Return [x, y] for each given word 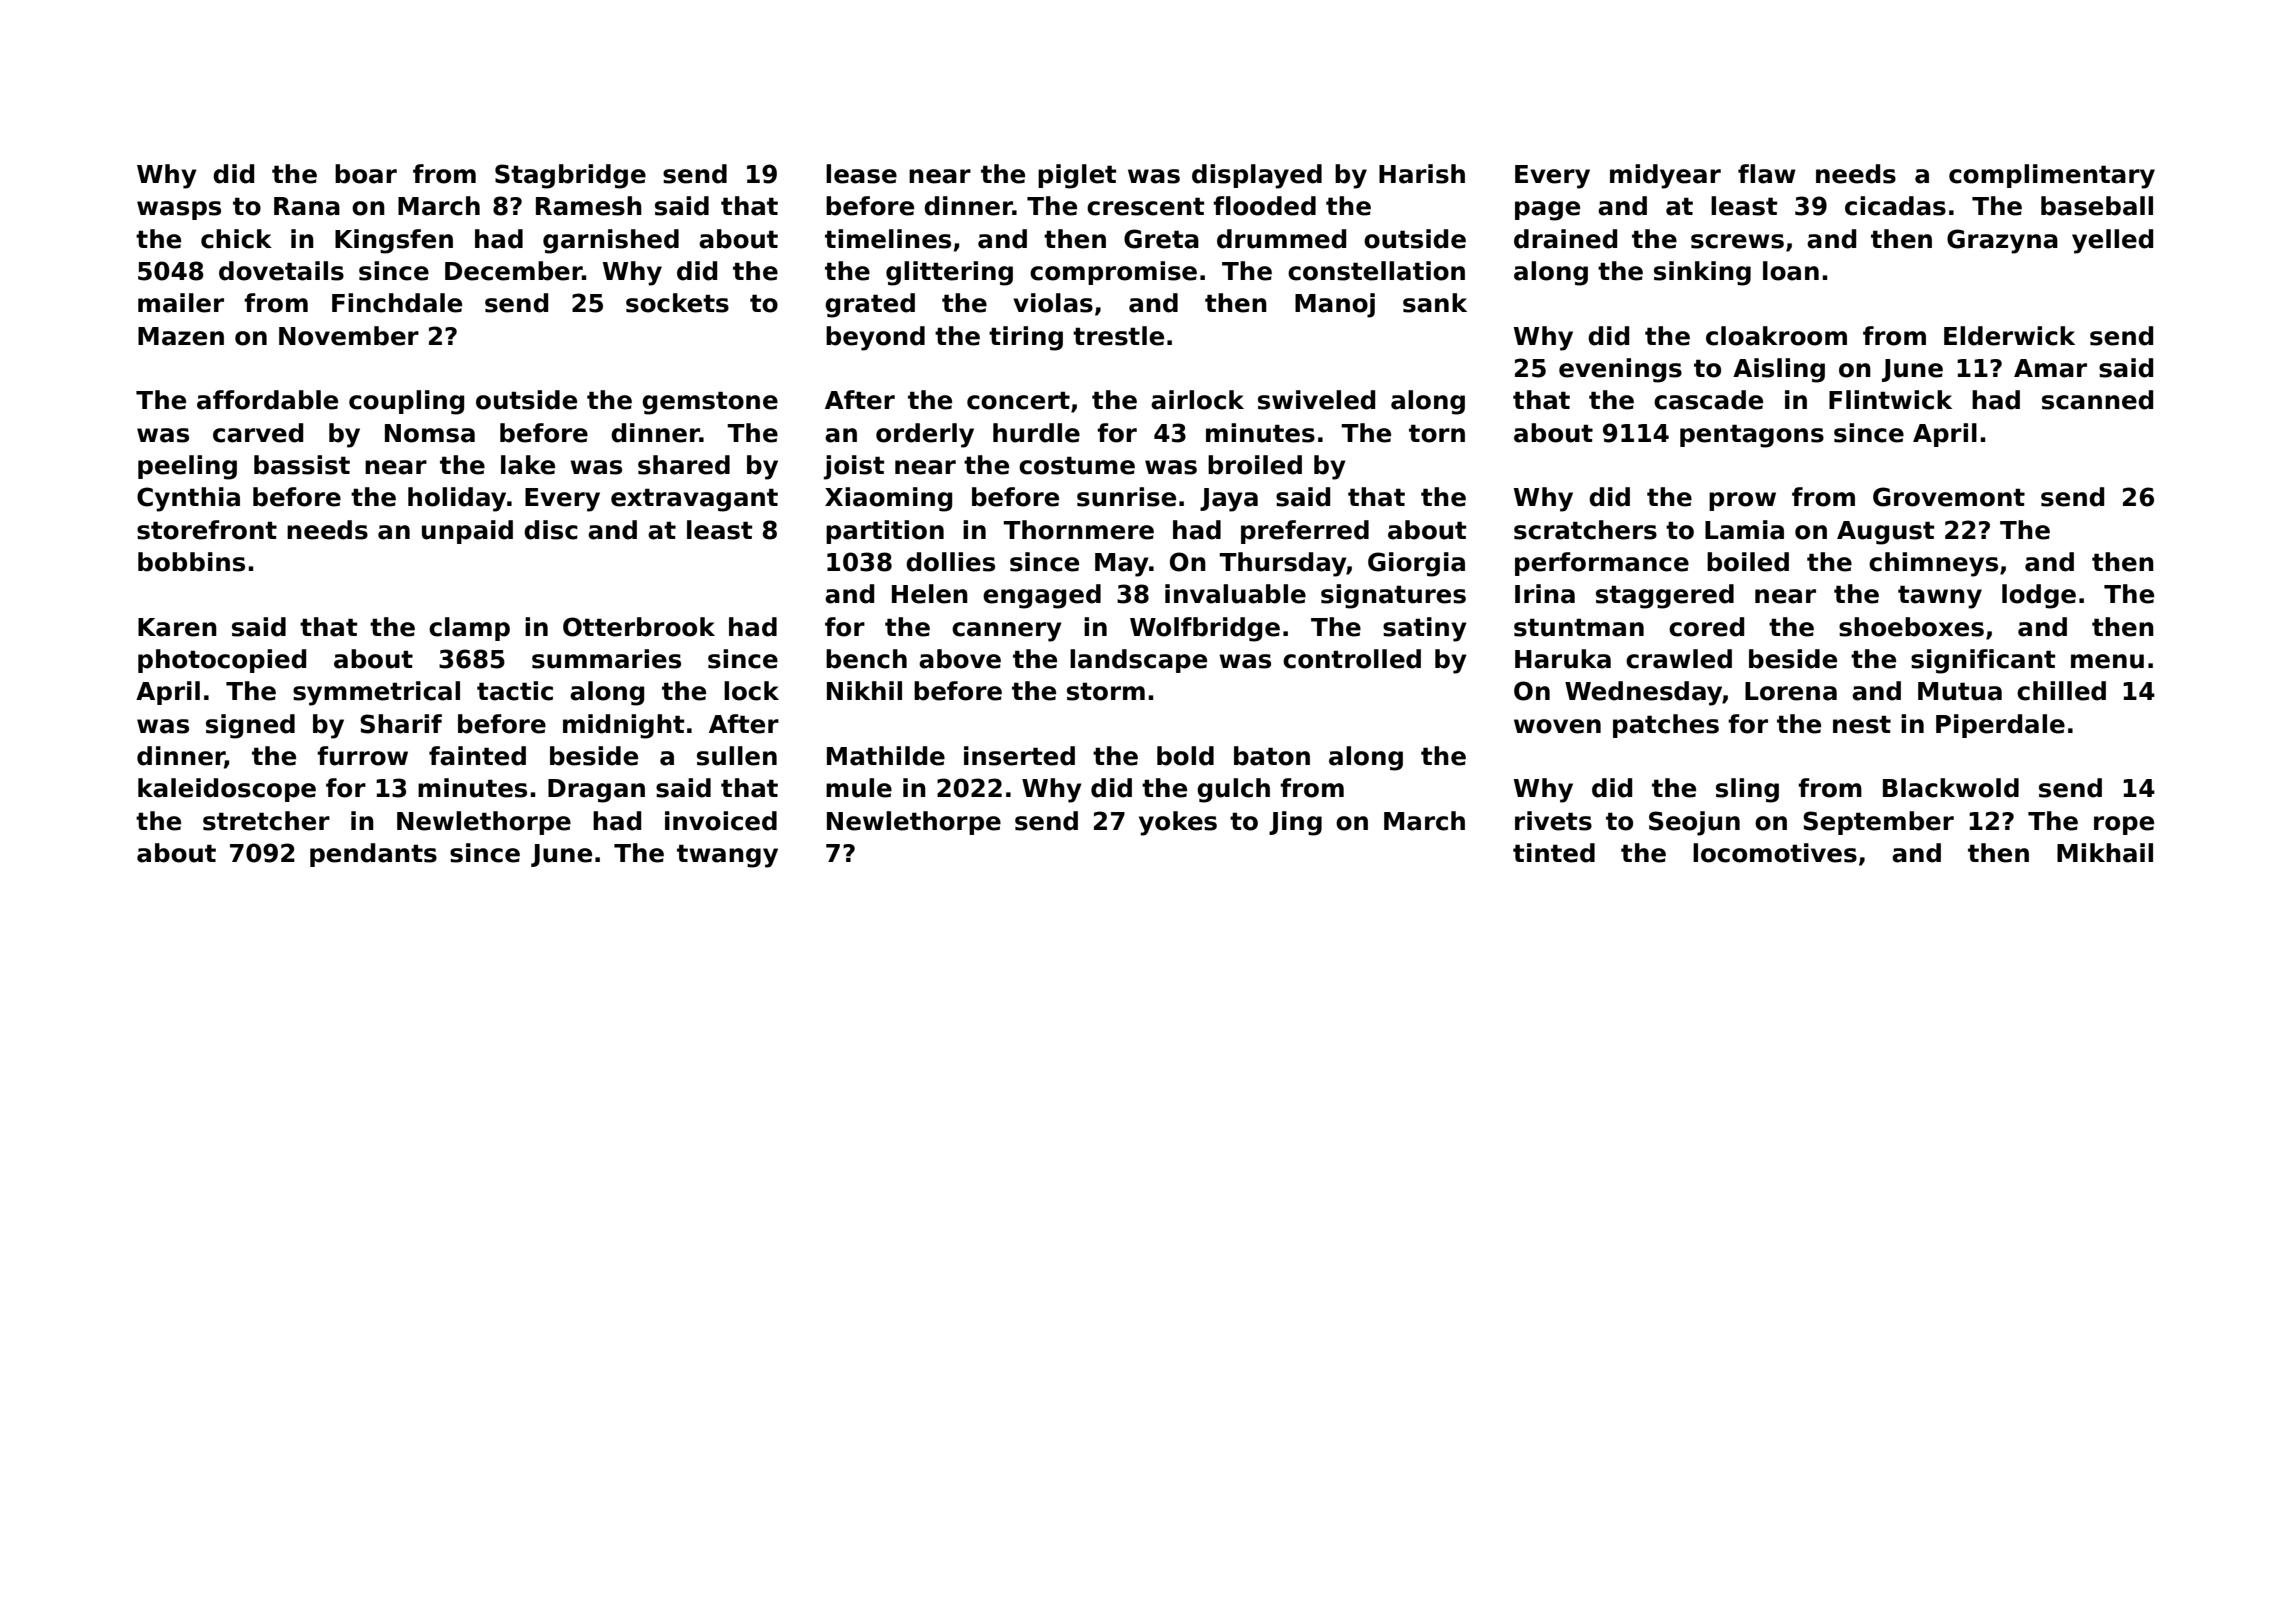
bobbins [191, 562]
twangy [727, 856]
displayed [1257, 176]
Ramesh [589, 206]
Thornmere [1078, 530]
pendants [373, 855]
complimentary [2052, 176]
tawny [1940, 597]
